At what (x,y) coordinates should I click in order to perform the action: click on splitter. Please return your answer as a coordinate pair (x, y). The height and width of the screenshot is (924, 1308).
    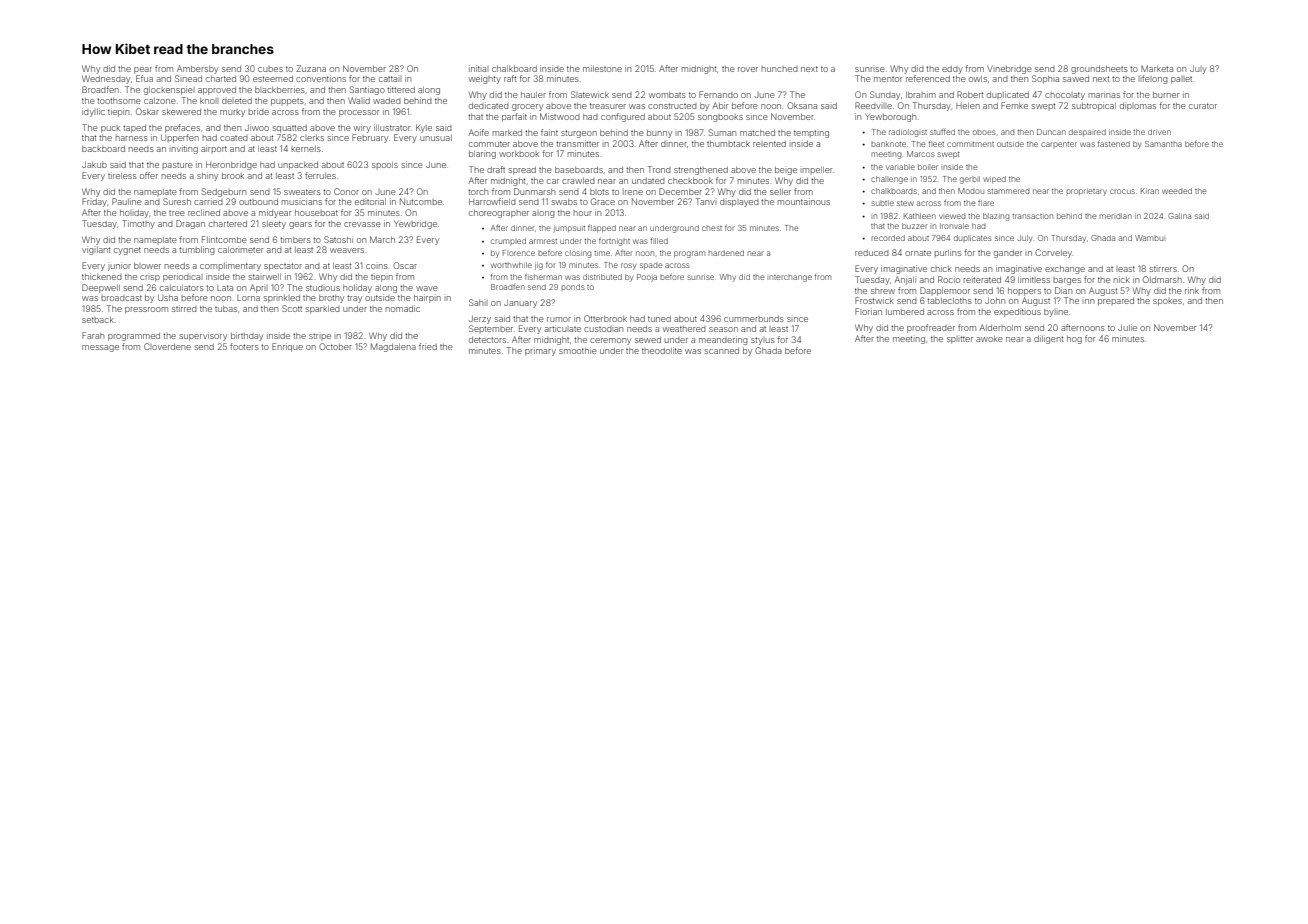
    Looking at the image, I should click on (960, 340).
